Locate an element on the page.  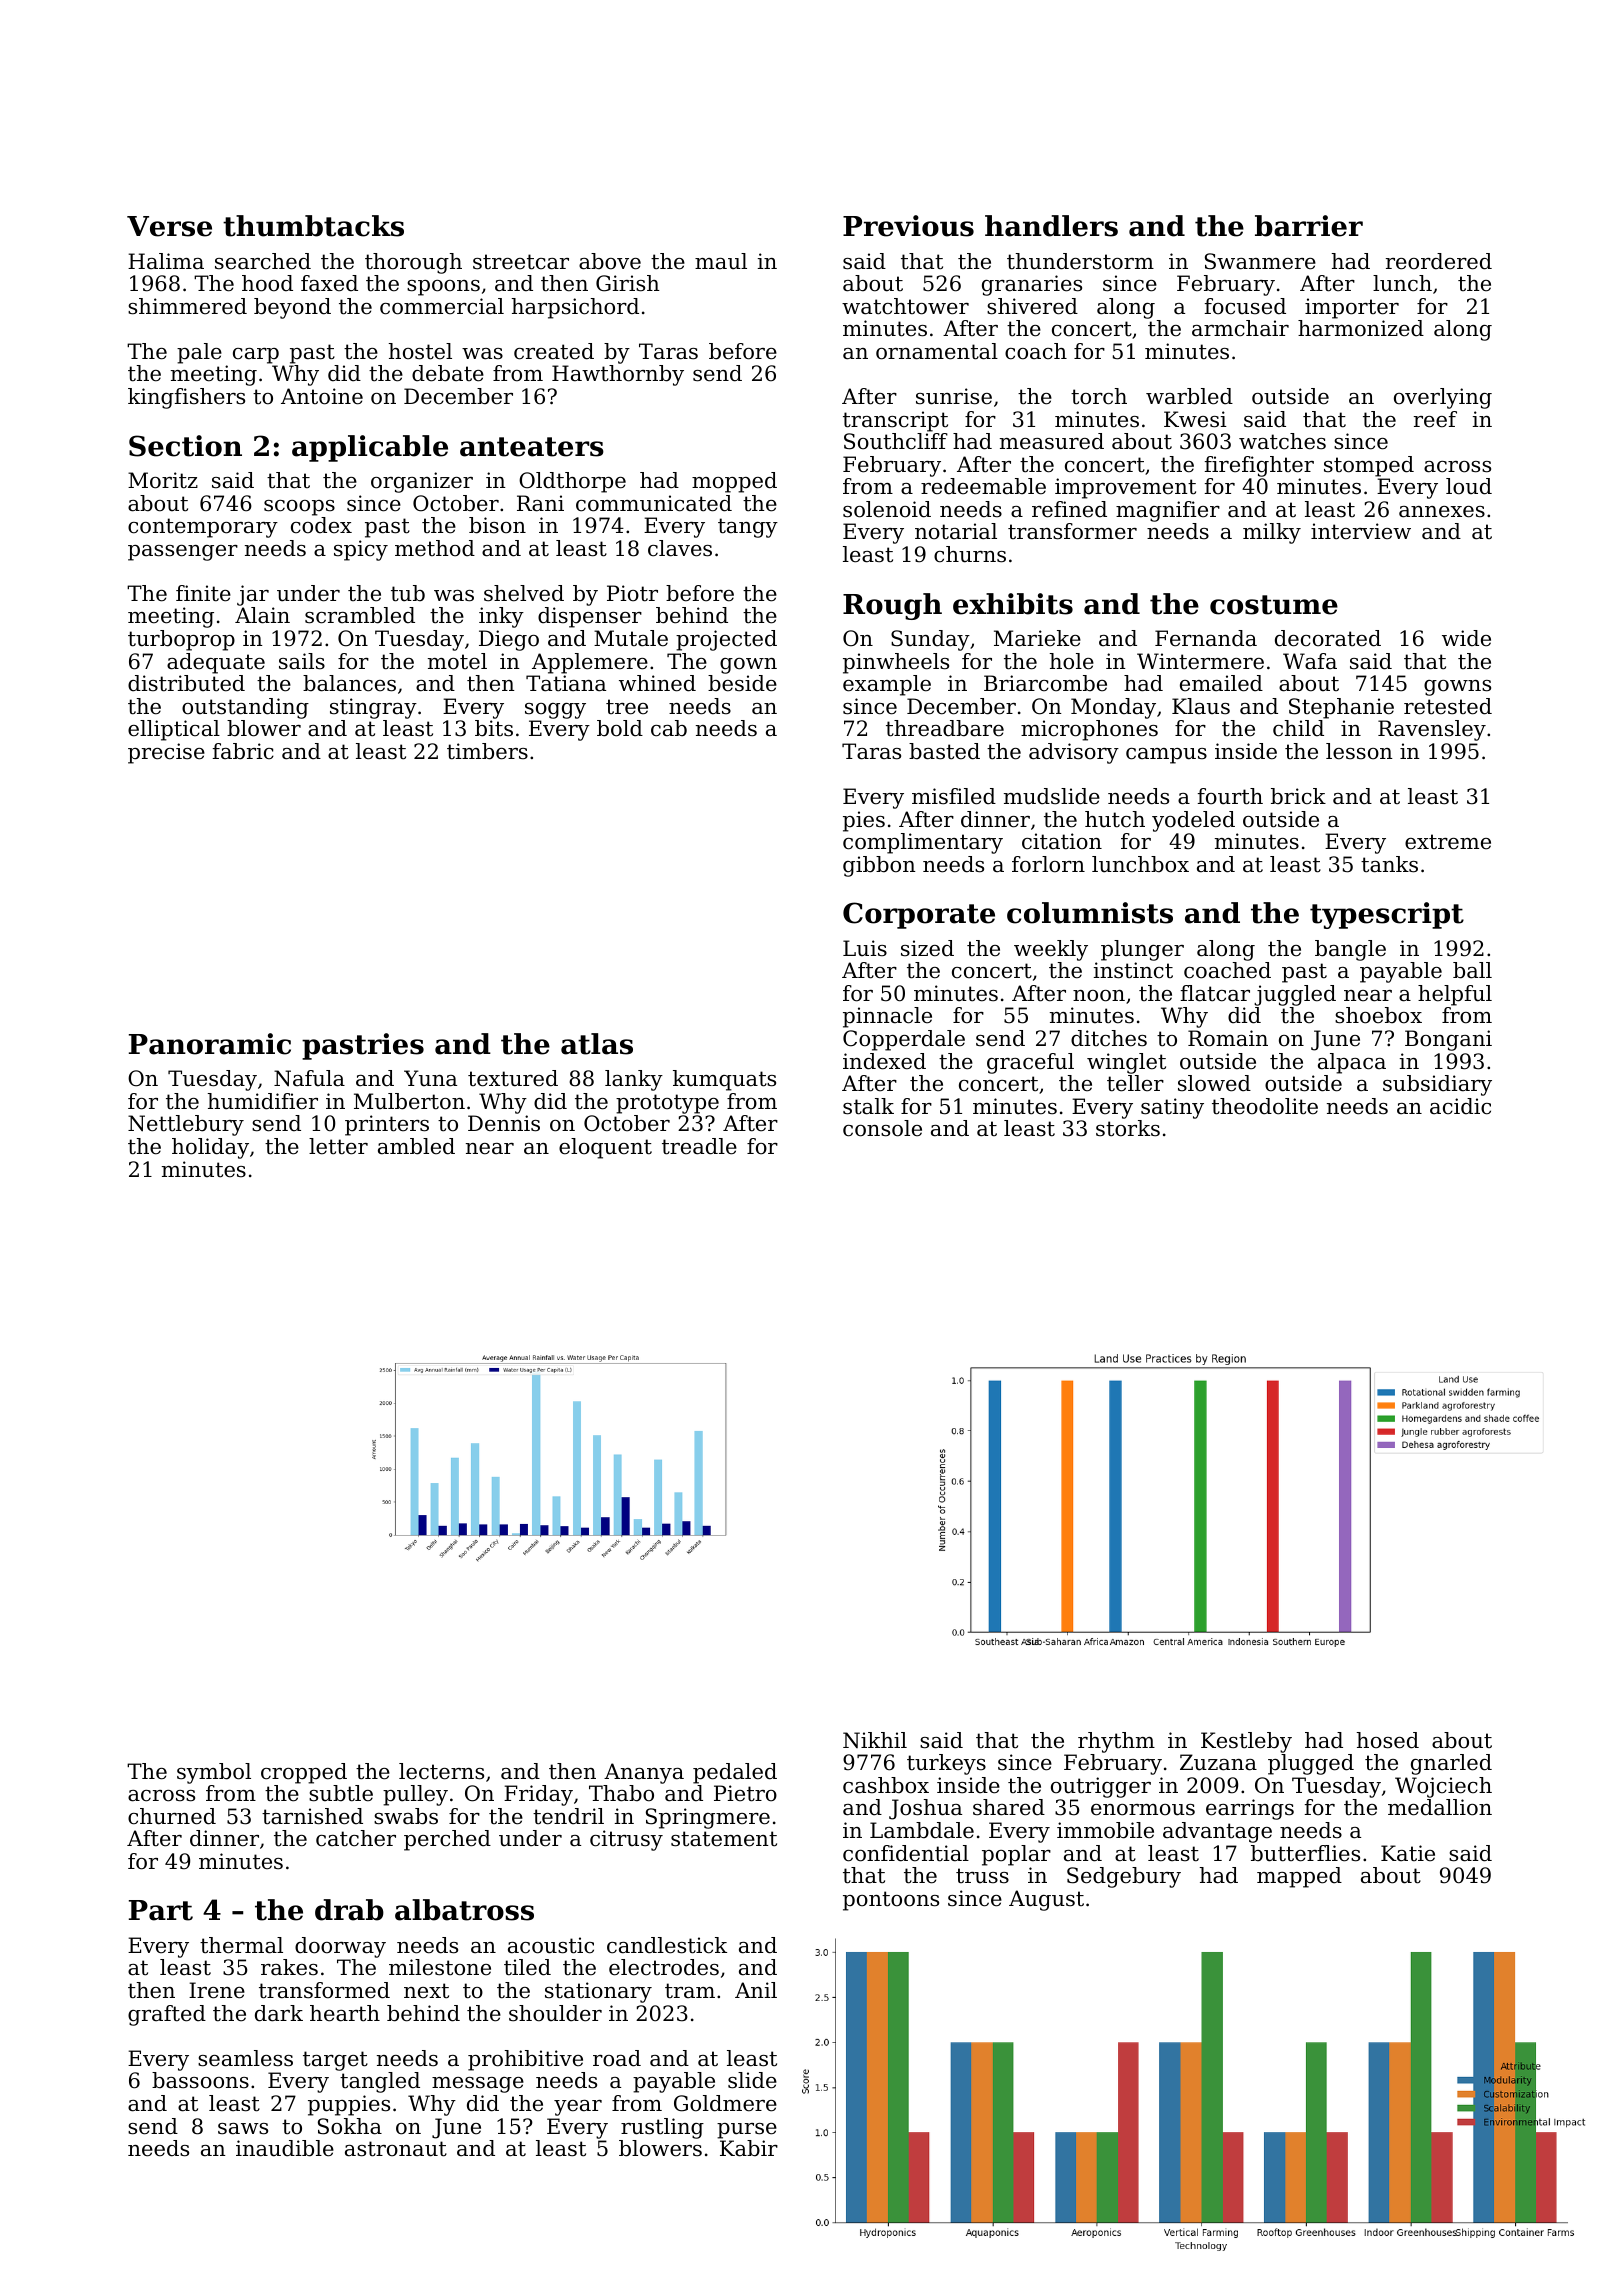
motel is located at coordinates (457, 661).
